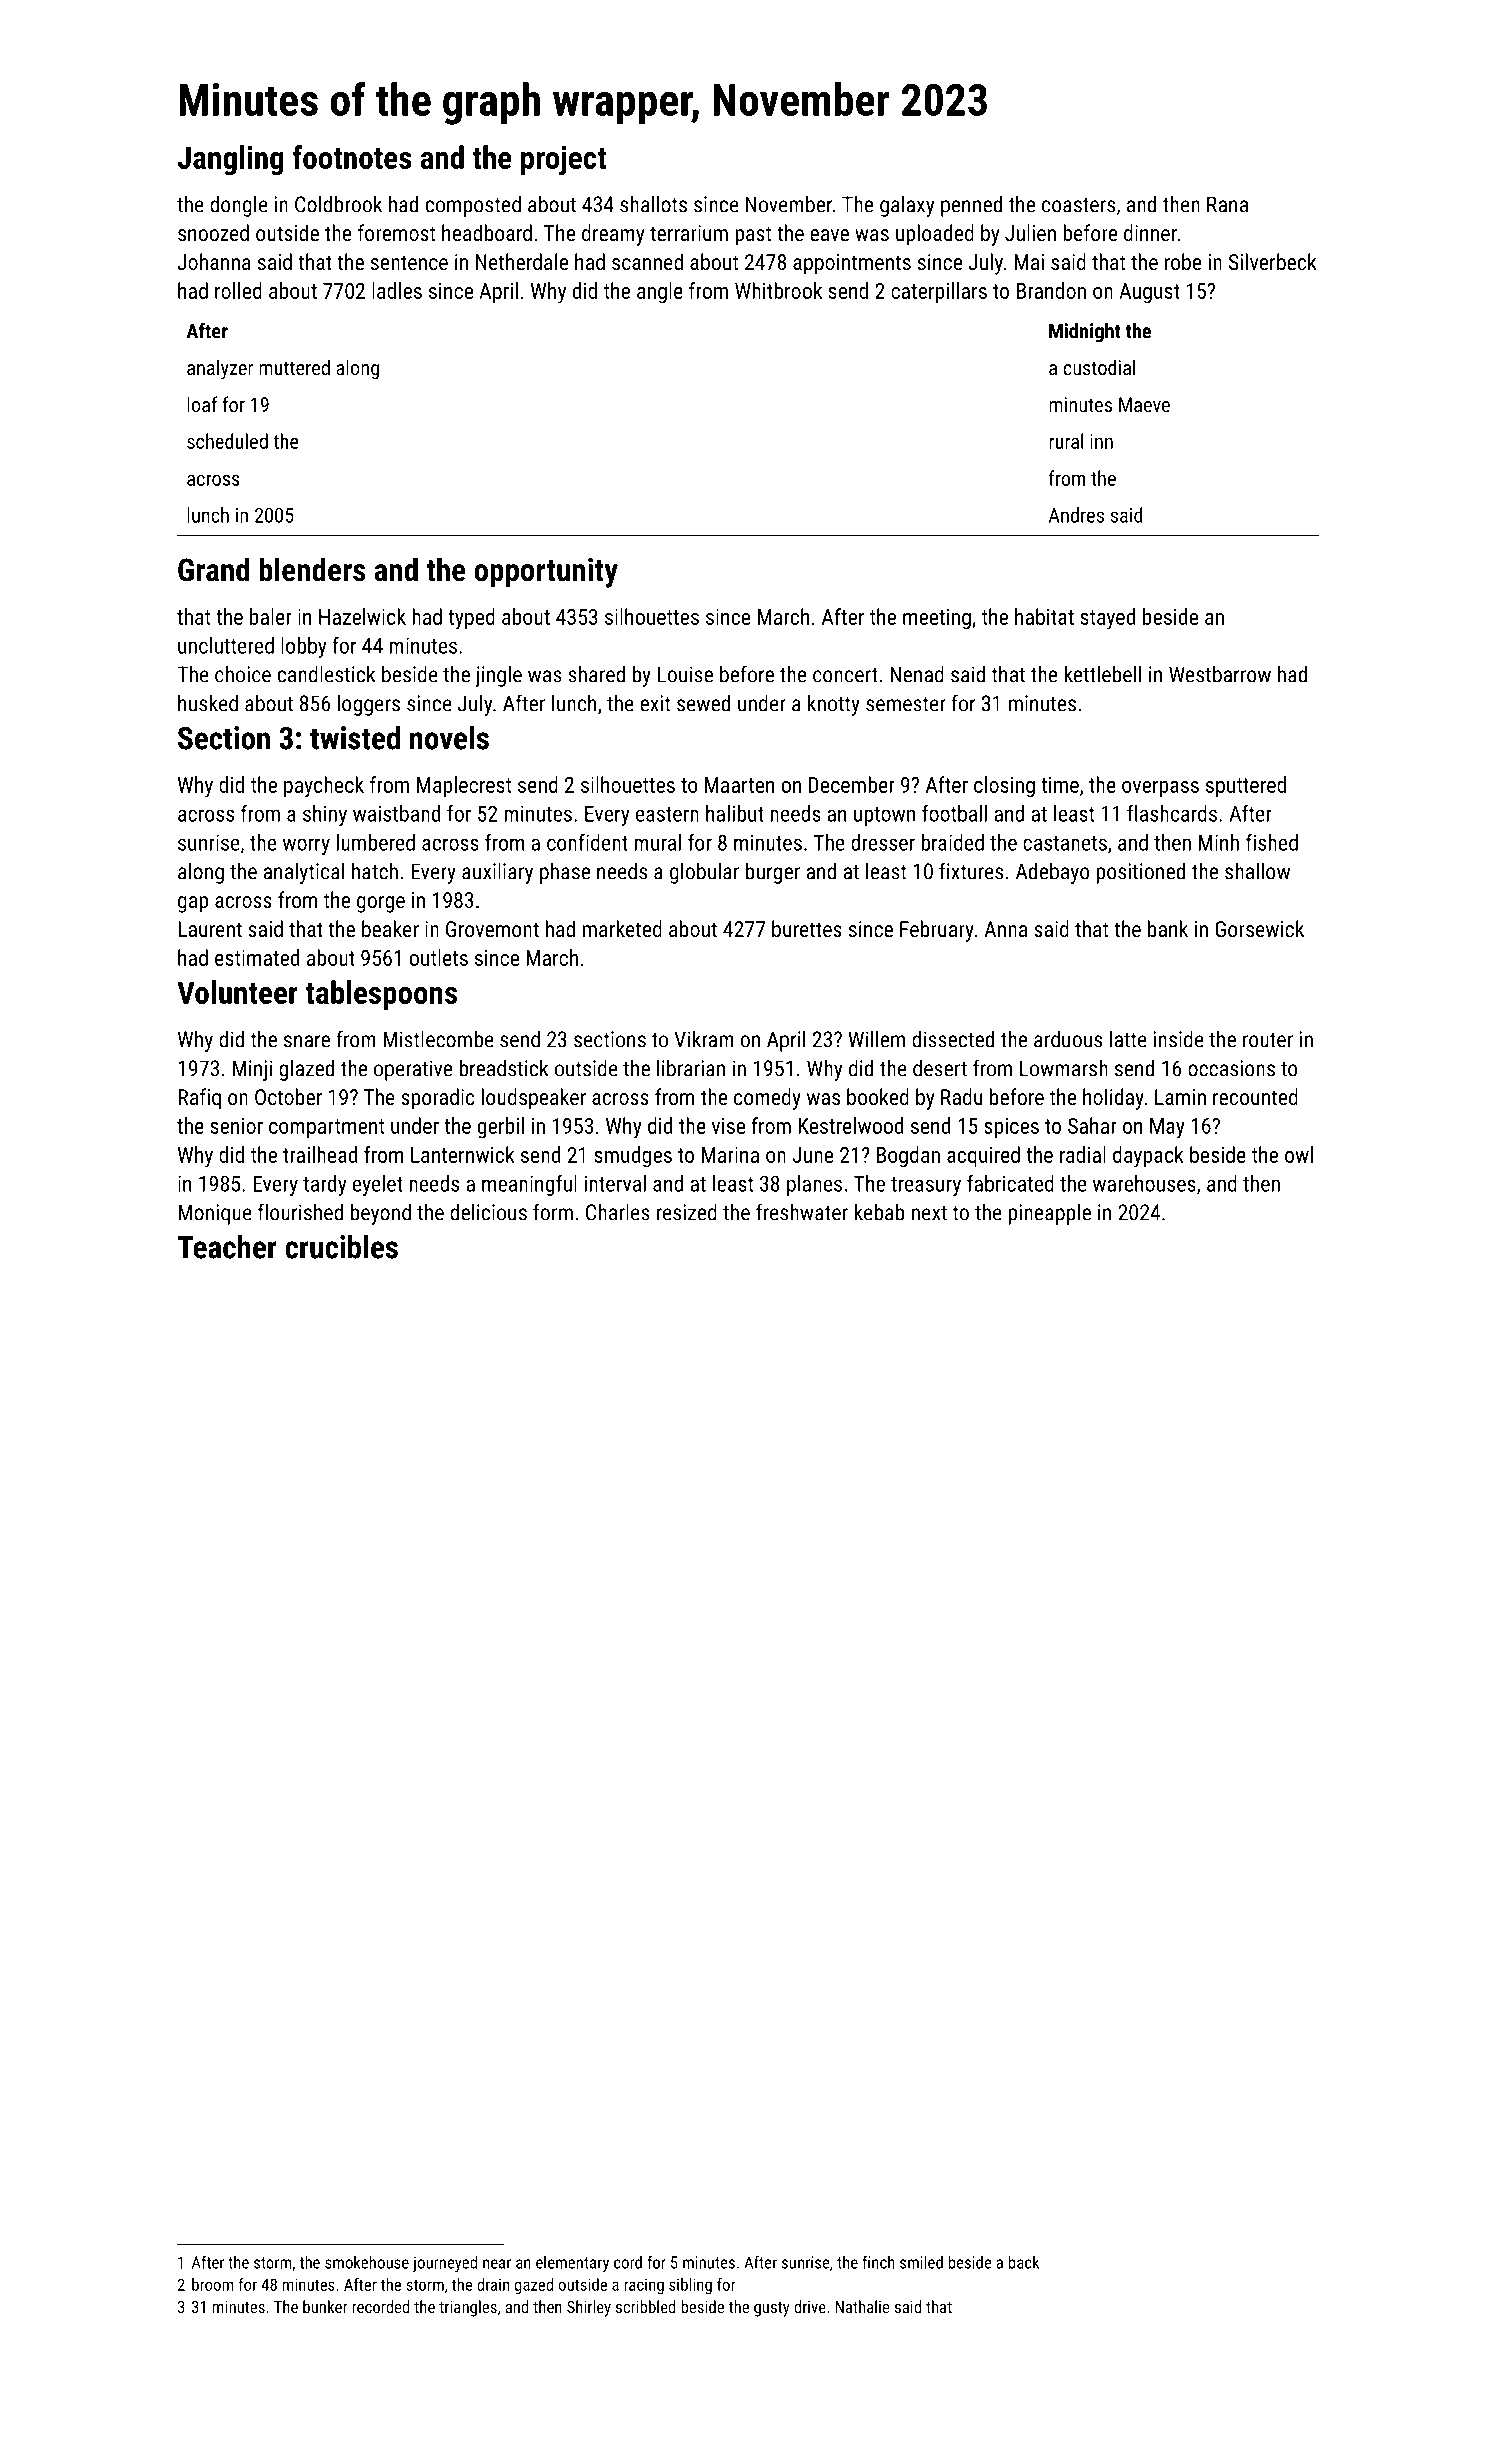  Describe the element at coordinates (409, 262) in the document. I see `sentence` at that location.
